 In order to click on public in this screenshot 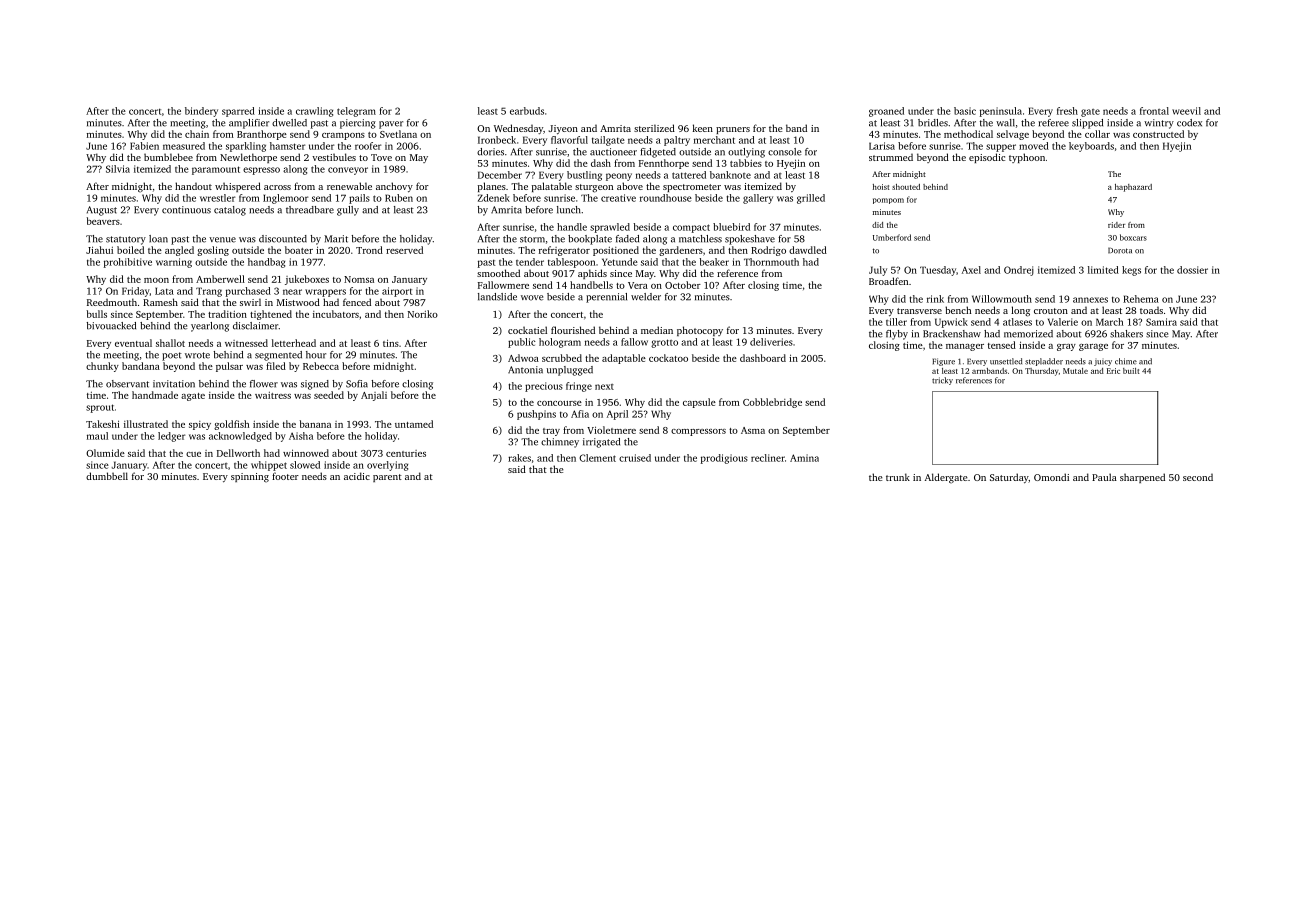, I will do `click(522, 343)`.
